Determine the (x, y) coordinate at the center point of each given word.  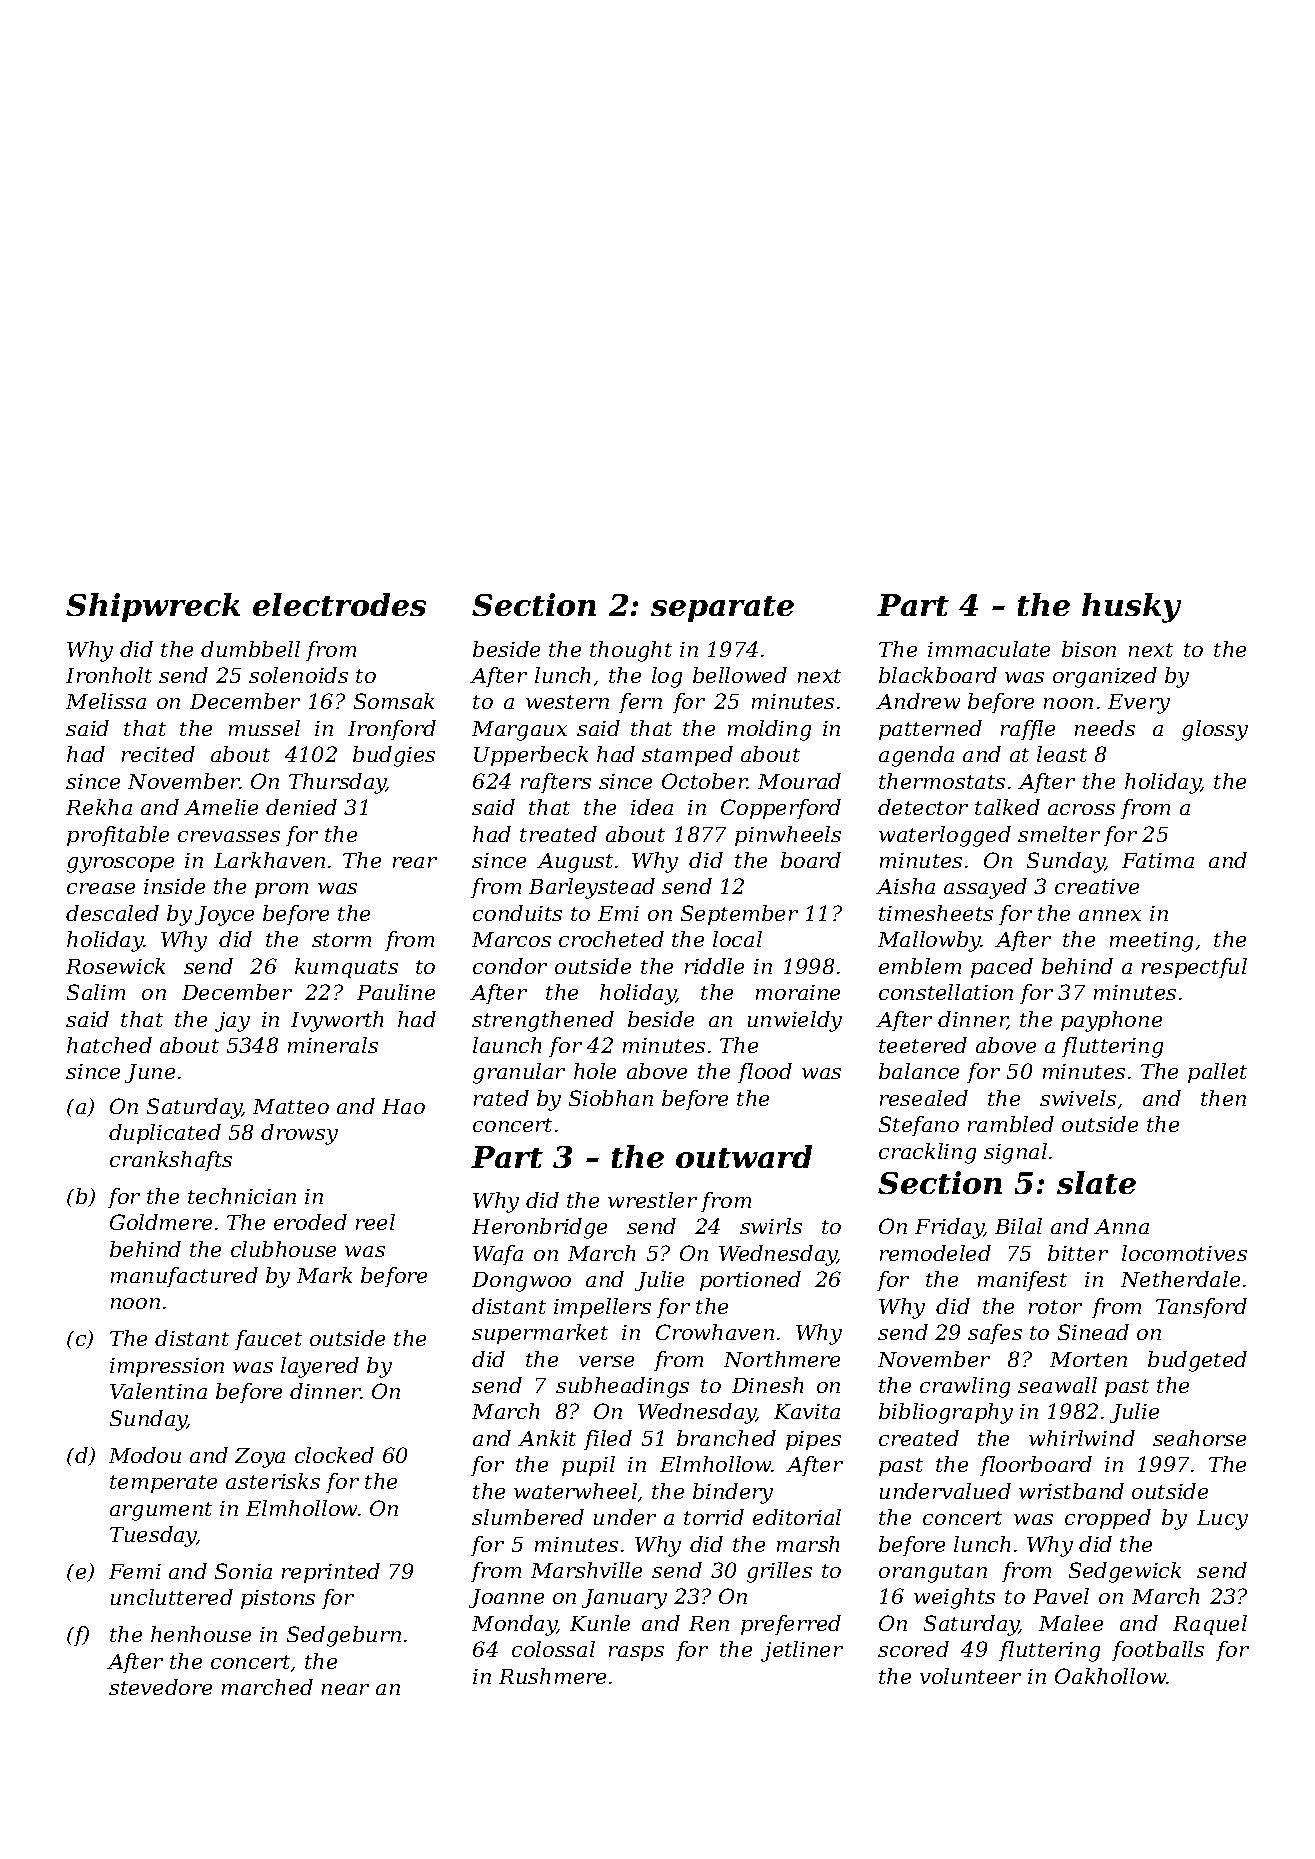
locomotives (1184, 1253)
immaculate (989, 649)
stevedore (160, 1687)
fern (640, 703)
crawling (965, 1387)
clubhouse (283, 1249)
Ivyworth (337, 1021)
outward (744, 1156)
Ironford (392, 730)
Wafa (498, 1255)
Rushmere (552, 1676)
